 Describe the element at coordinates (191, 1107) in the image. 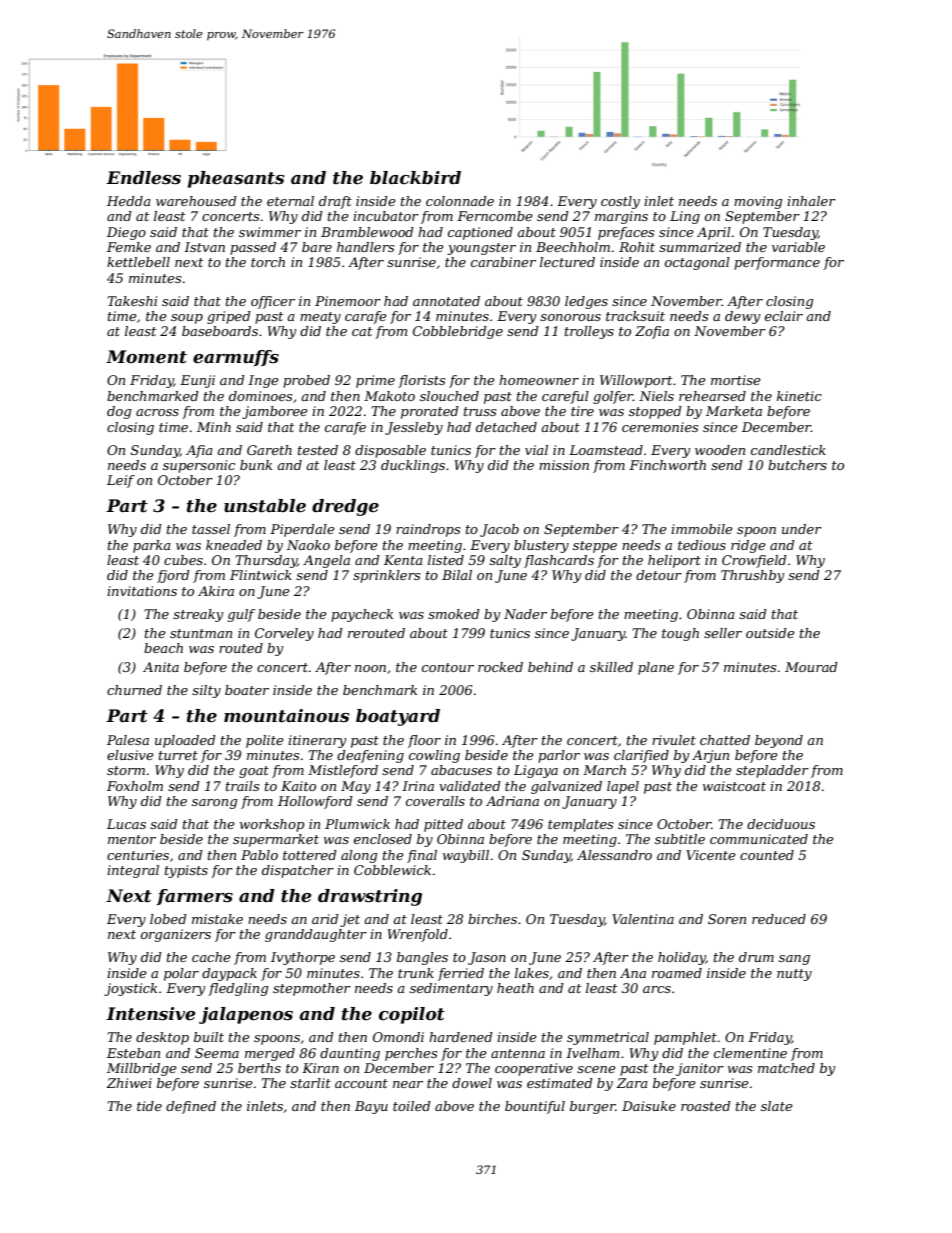

I see `defined` at that location.
